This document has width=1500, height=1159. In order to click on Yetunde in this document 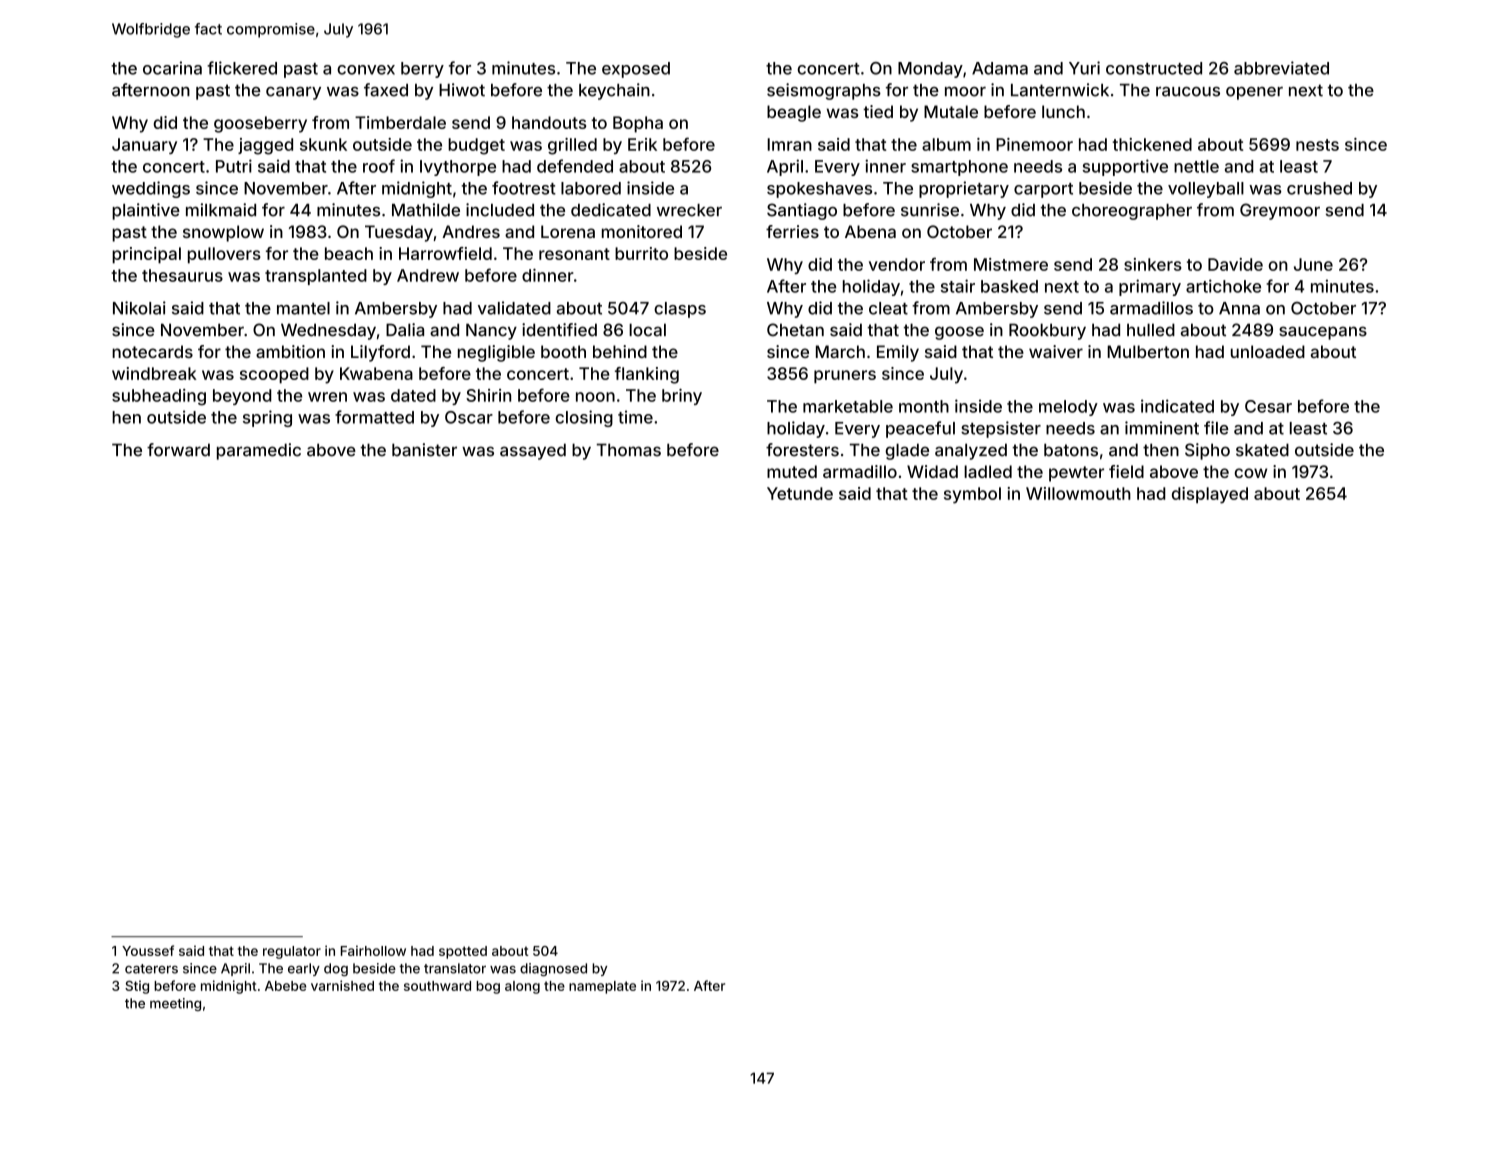, I will do `click(800, 493)`.
